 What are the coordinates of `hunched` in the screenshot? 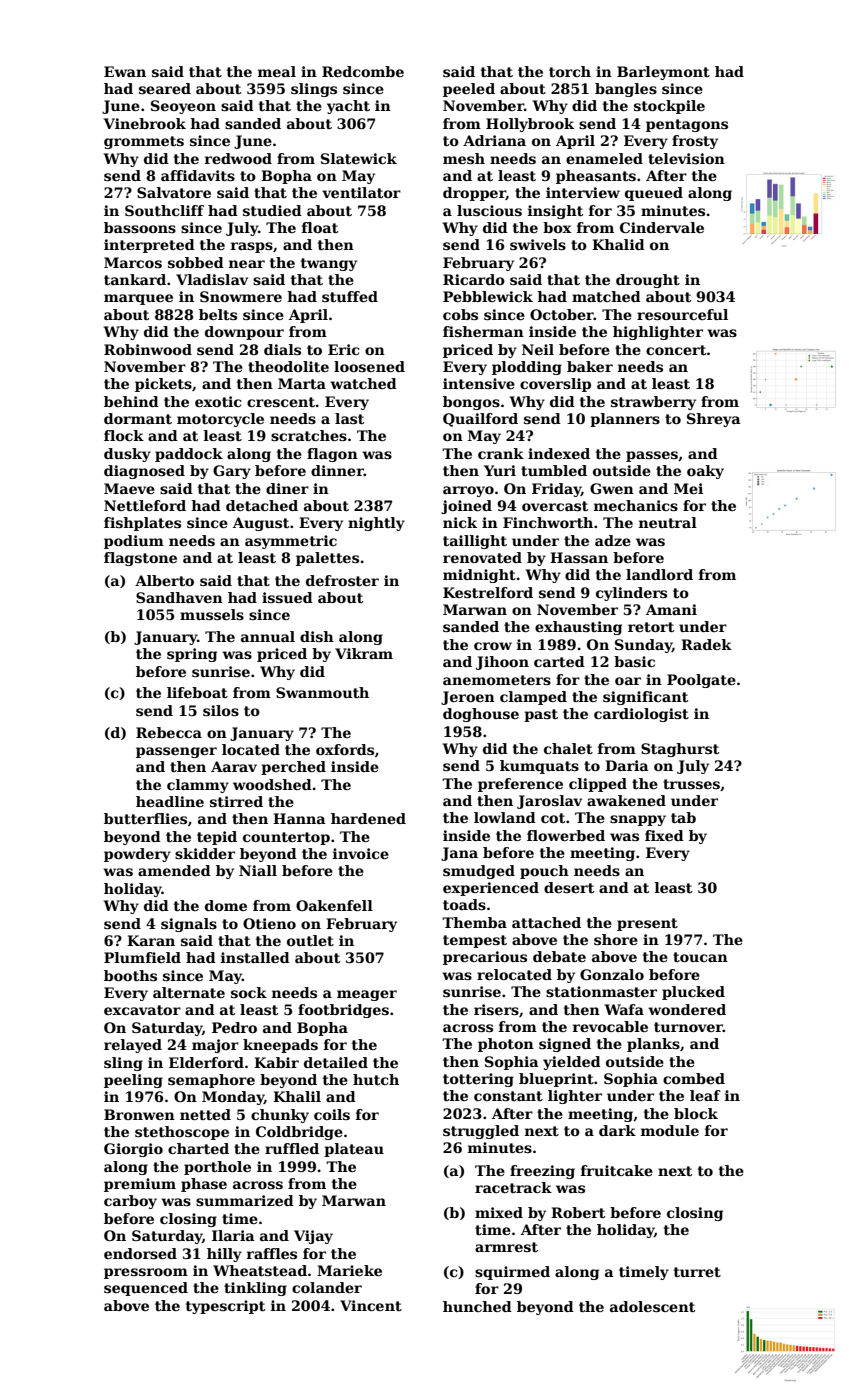 It's located at (477, 1306).
